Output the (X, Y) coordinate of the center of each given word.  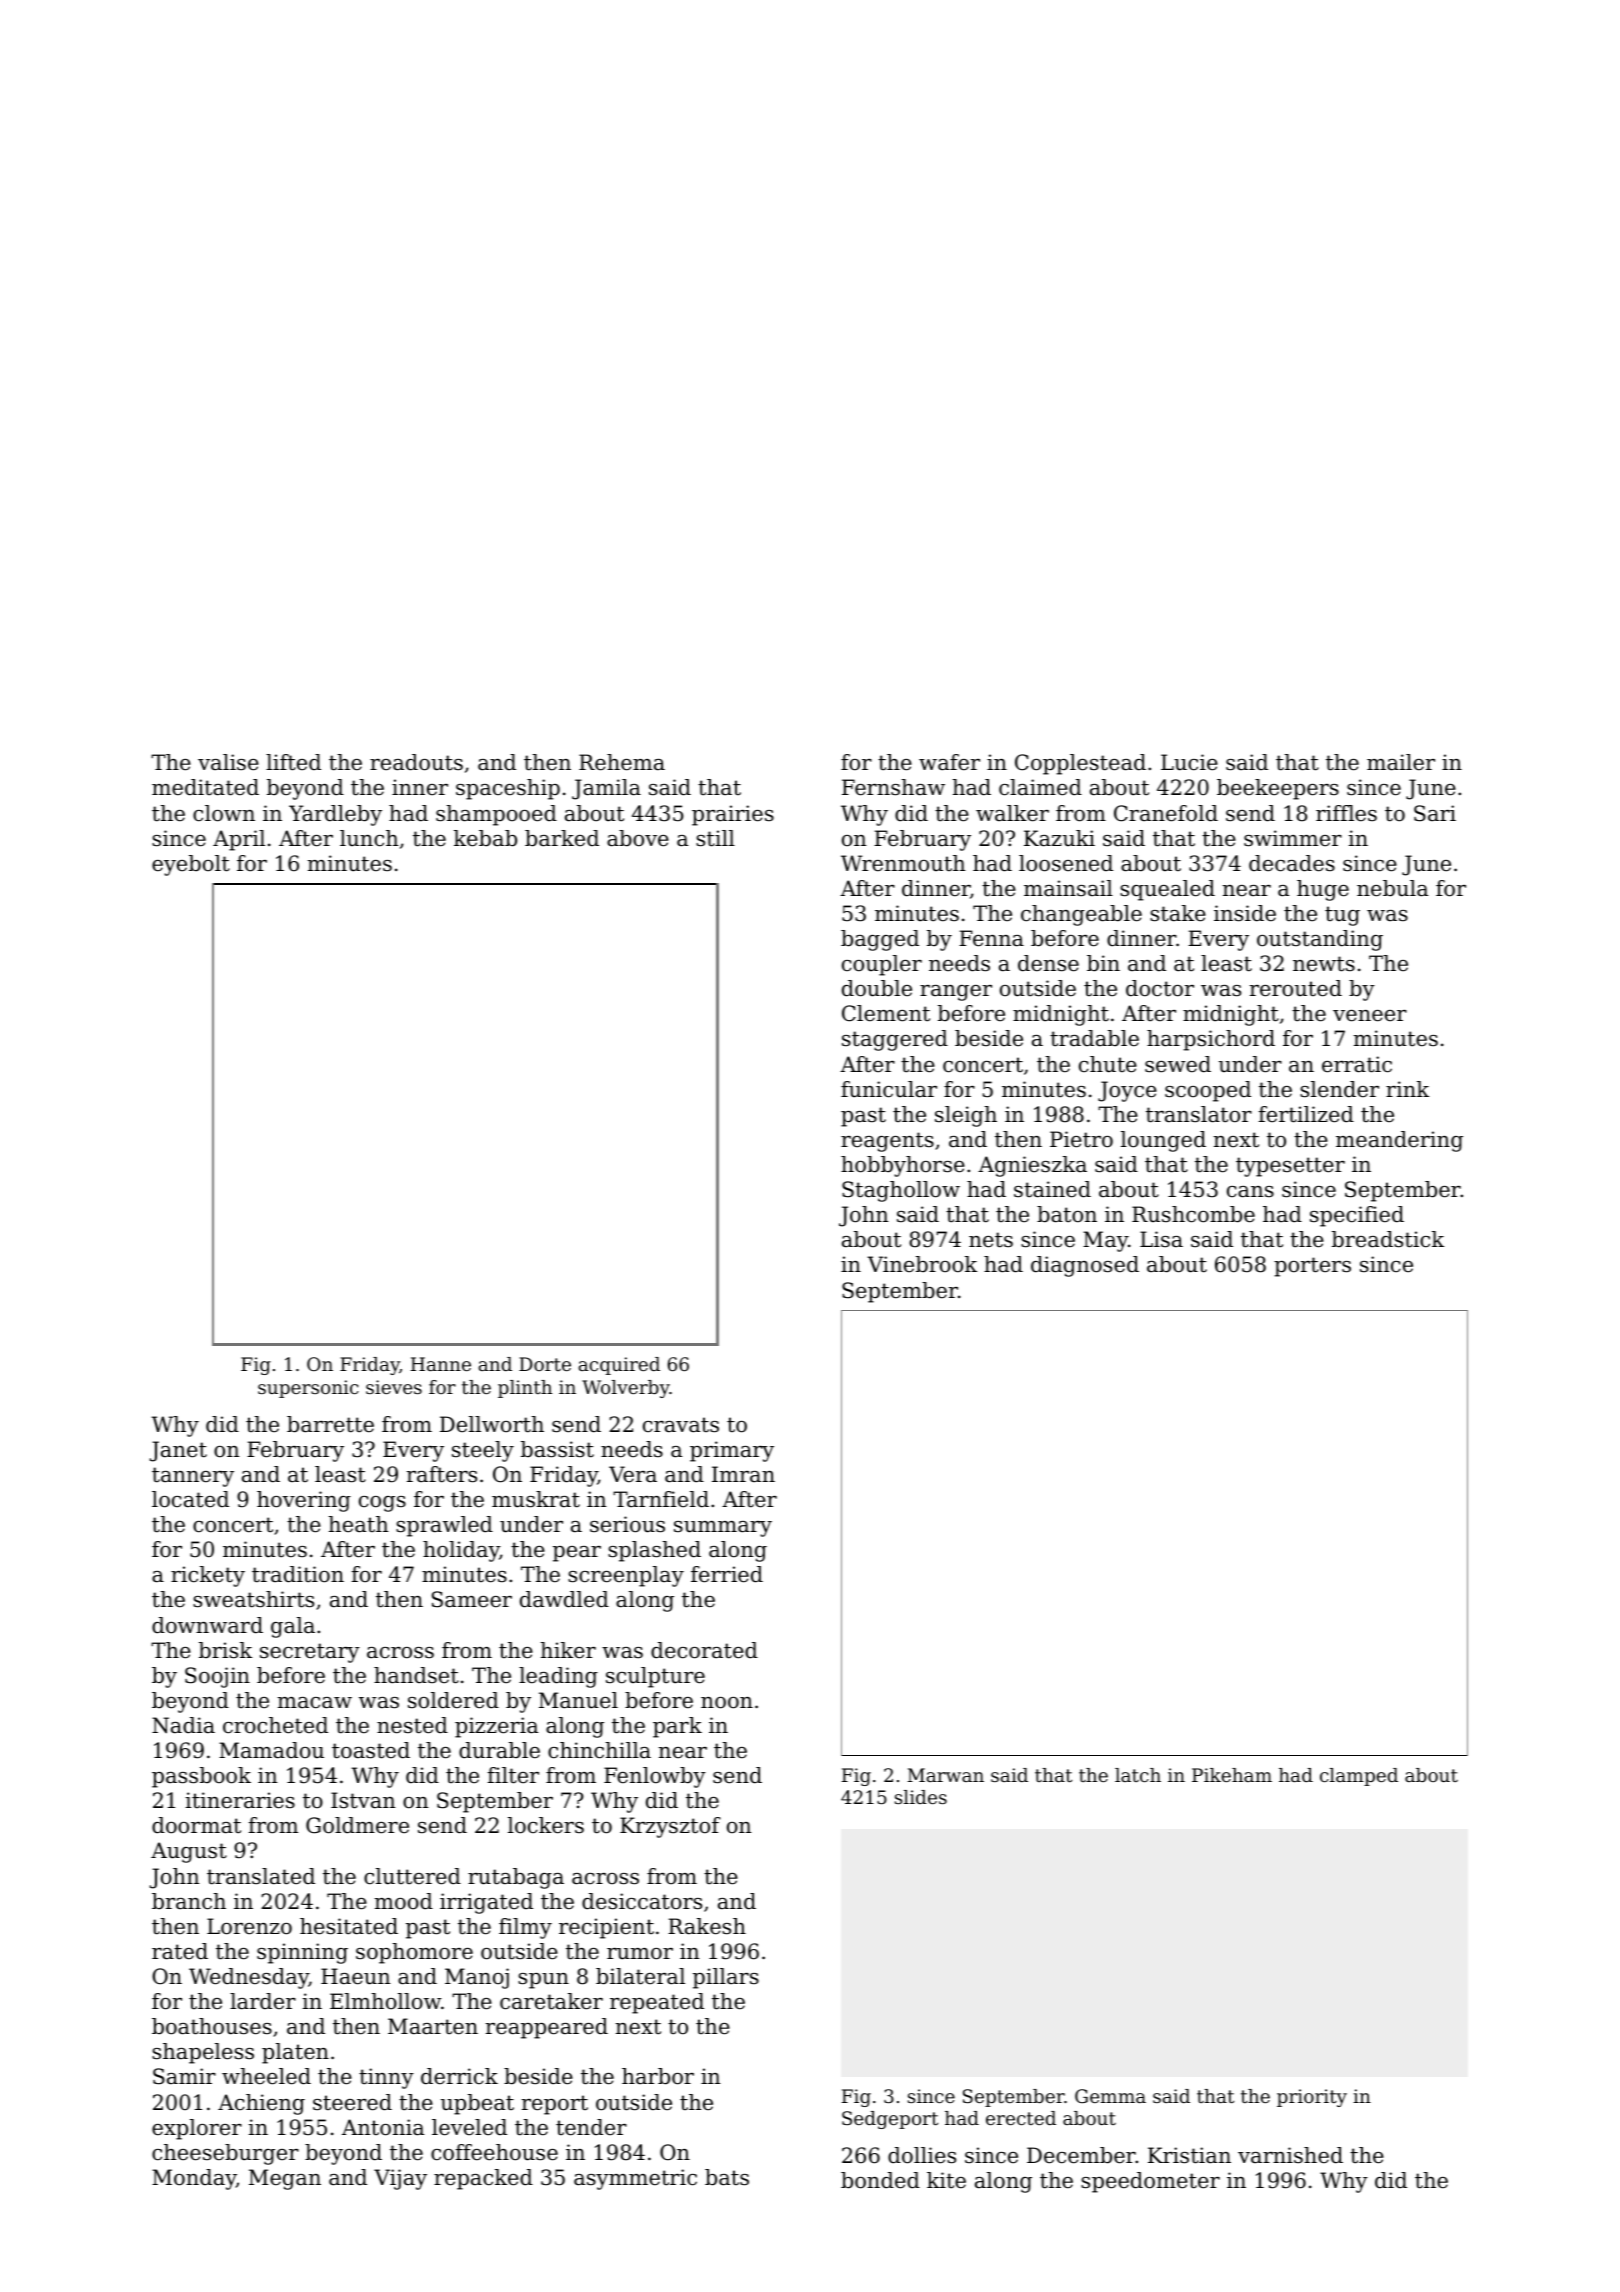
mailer (1401, 762)
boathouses (212, 2026)
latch (1138, 1775)
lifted (293, 762)
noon (727, 1703)
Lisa (1161, 1239)
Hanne (441, 1364)
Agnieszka (1032, 1166)
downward (207, 1625)
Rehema (622, 762)
